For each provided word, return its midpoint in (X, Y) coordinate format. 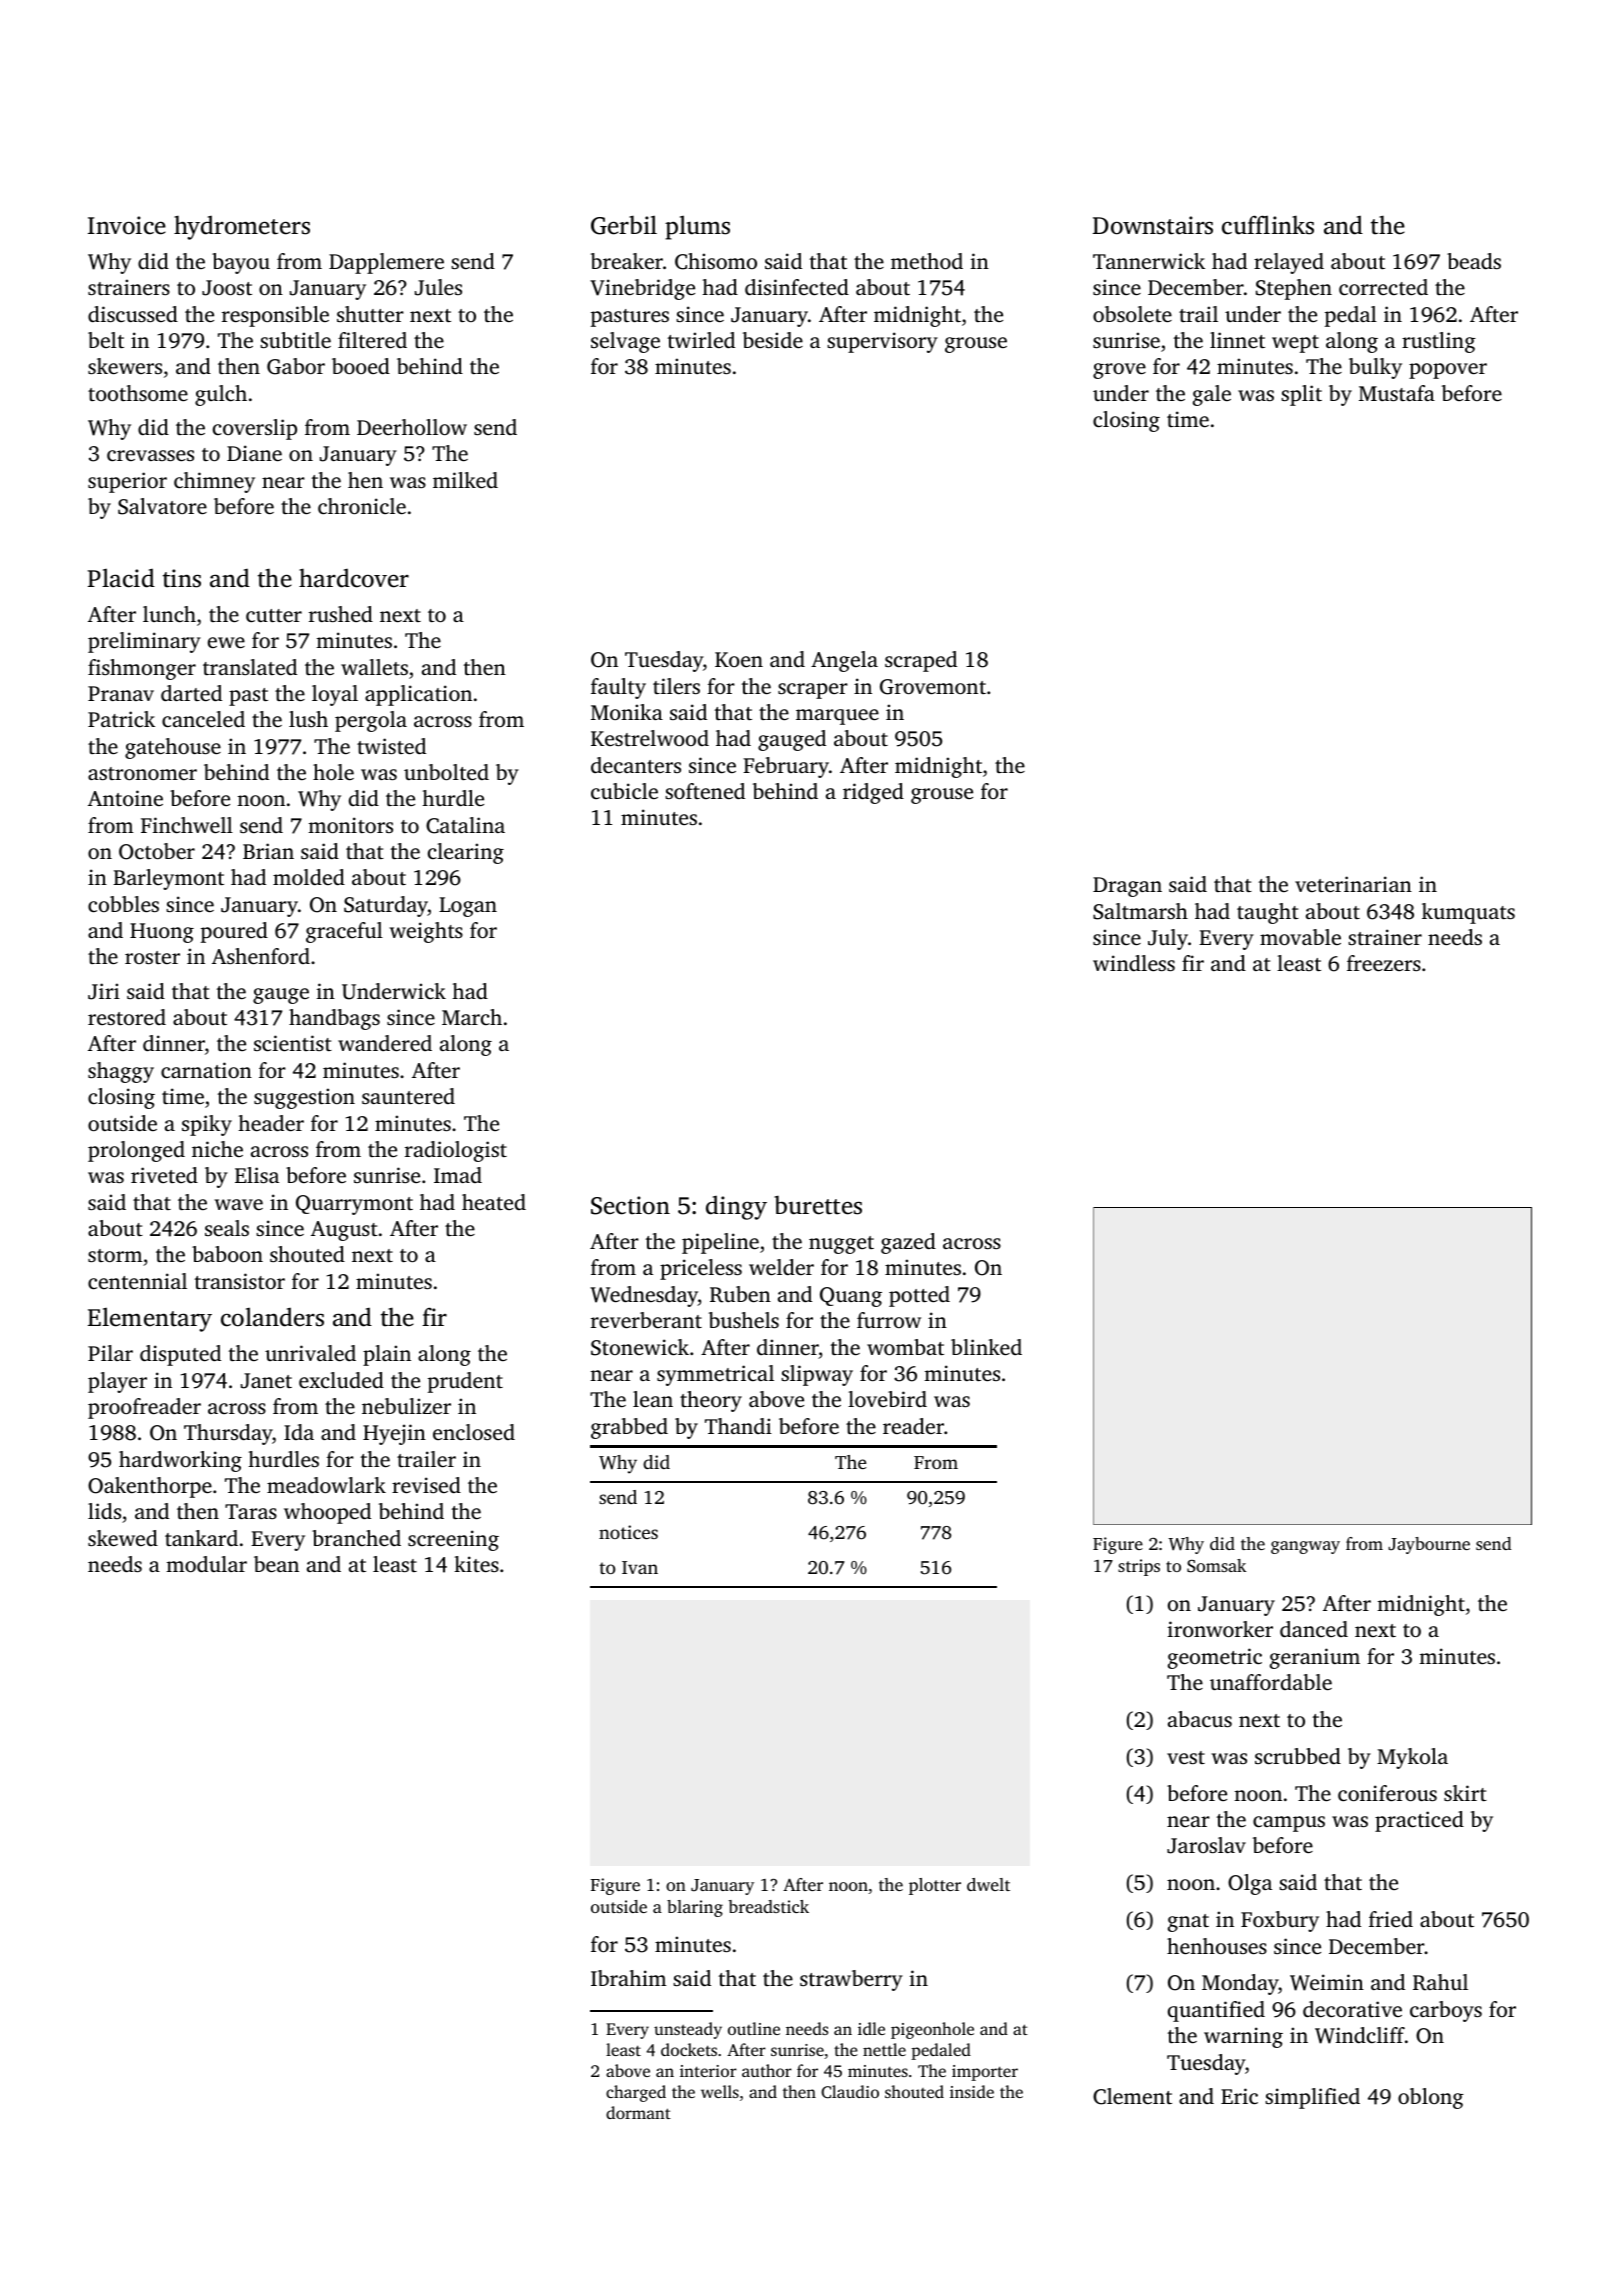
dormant (638, 2112)
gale (1212, 395)
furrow (889, 1320)
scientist (293, 1043)
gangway (1305, 1547)
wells (720, 2091)
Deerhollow (412, 427)
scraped (921, 661)
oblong (1431, 2098)
